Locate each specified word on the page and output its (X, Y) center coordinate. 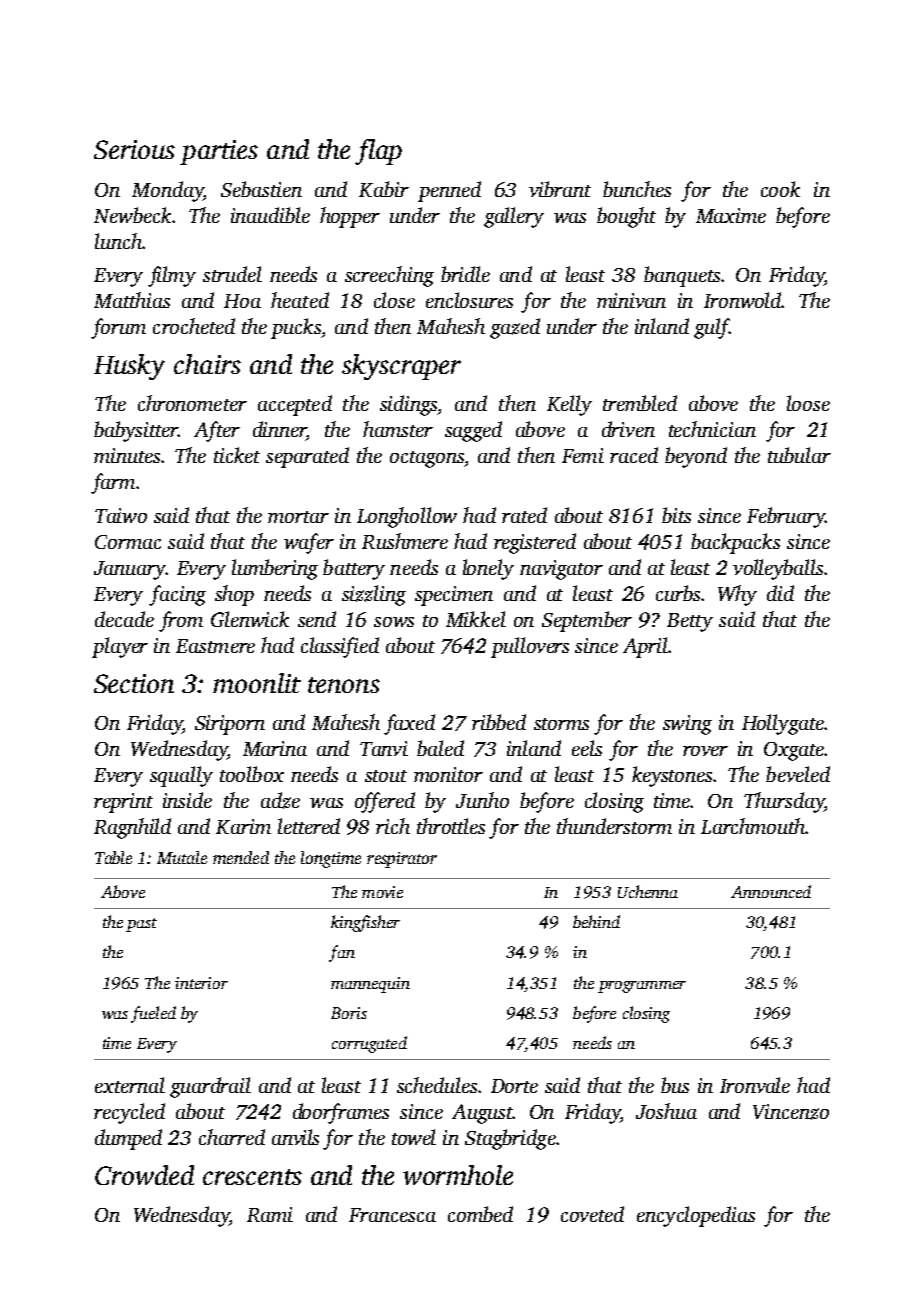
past (141, 925)
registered (535, 543)
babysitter (136, 431)
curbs (678, 593)
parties (219, 152)
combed (480, 1214)
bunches (637, 189)
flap (378, 152)
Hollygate (783, 724)
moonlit (257, 683)
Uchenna (648, 891)
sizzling (374, 595)
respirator (402, 860)
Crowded (144, 1175)
